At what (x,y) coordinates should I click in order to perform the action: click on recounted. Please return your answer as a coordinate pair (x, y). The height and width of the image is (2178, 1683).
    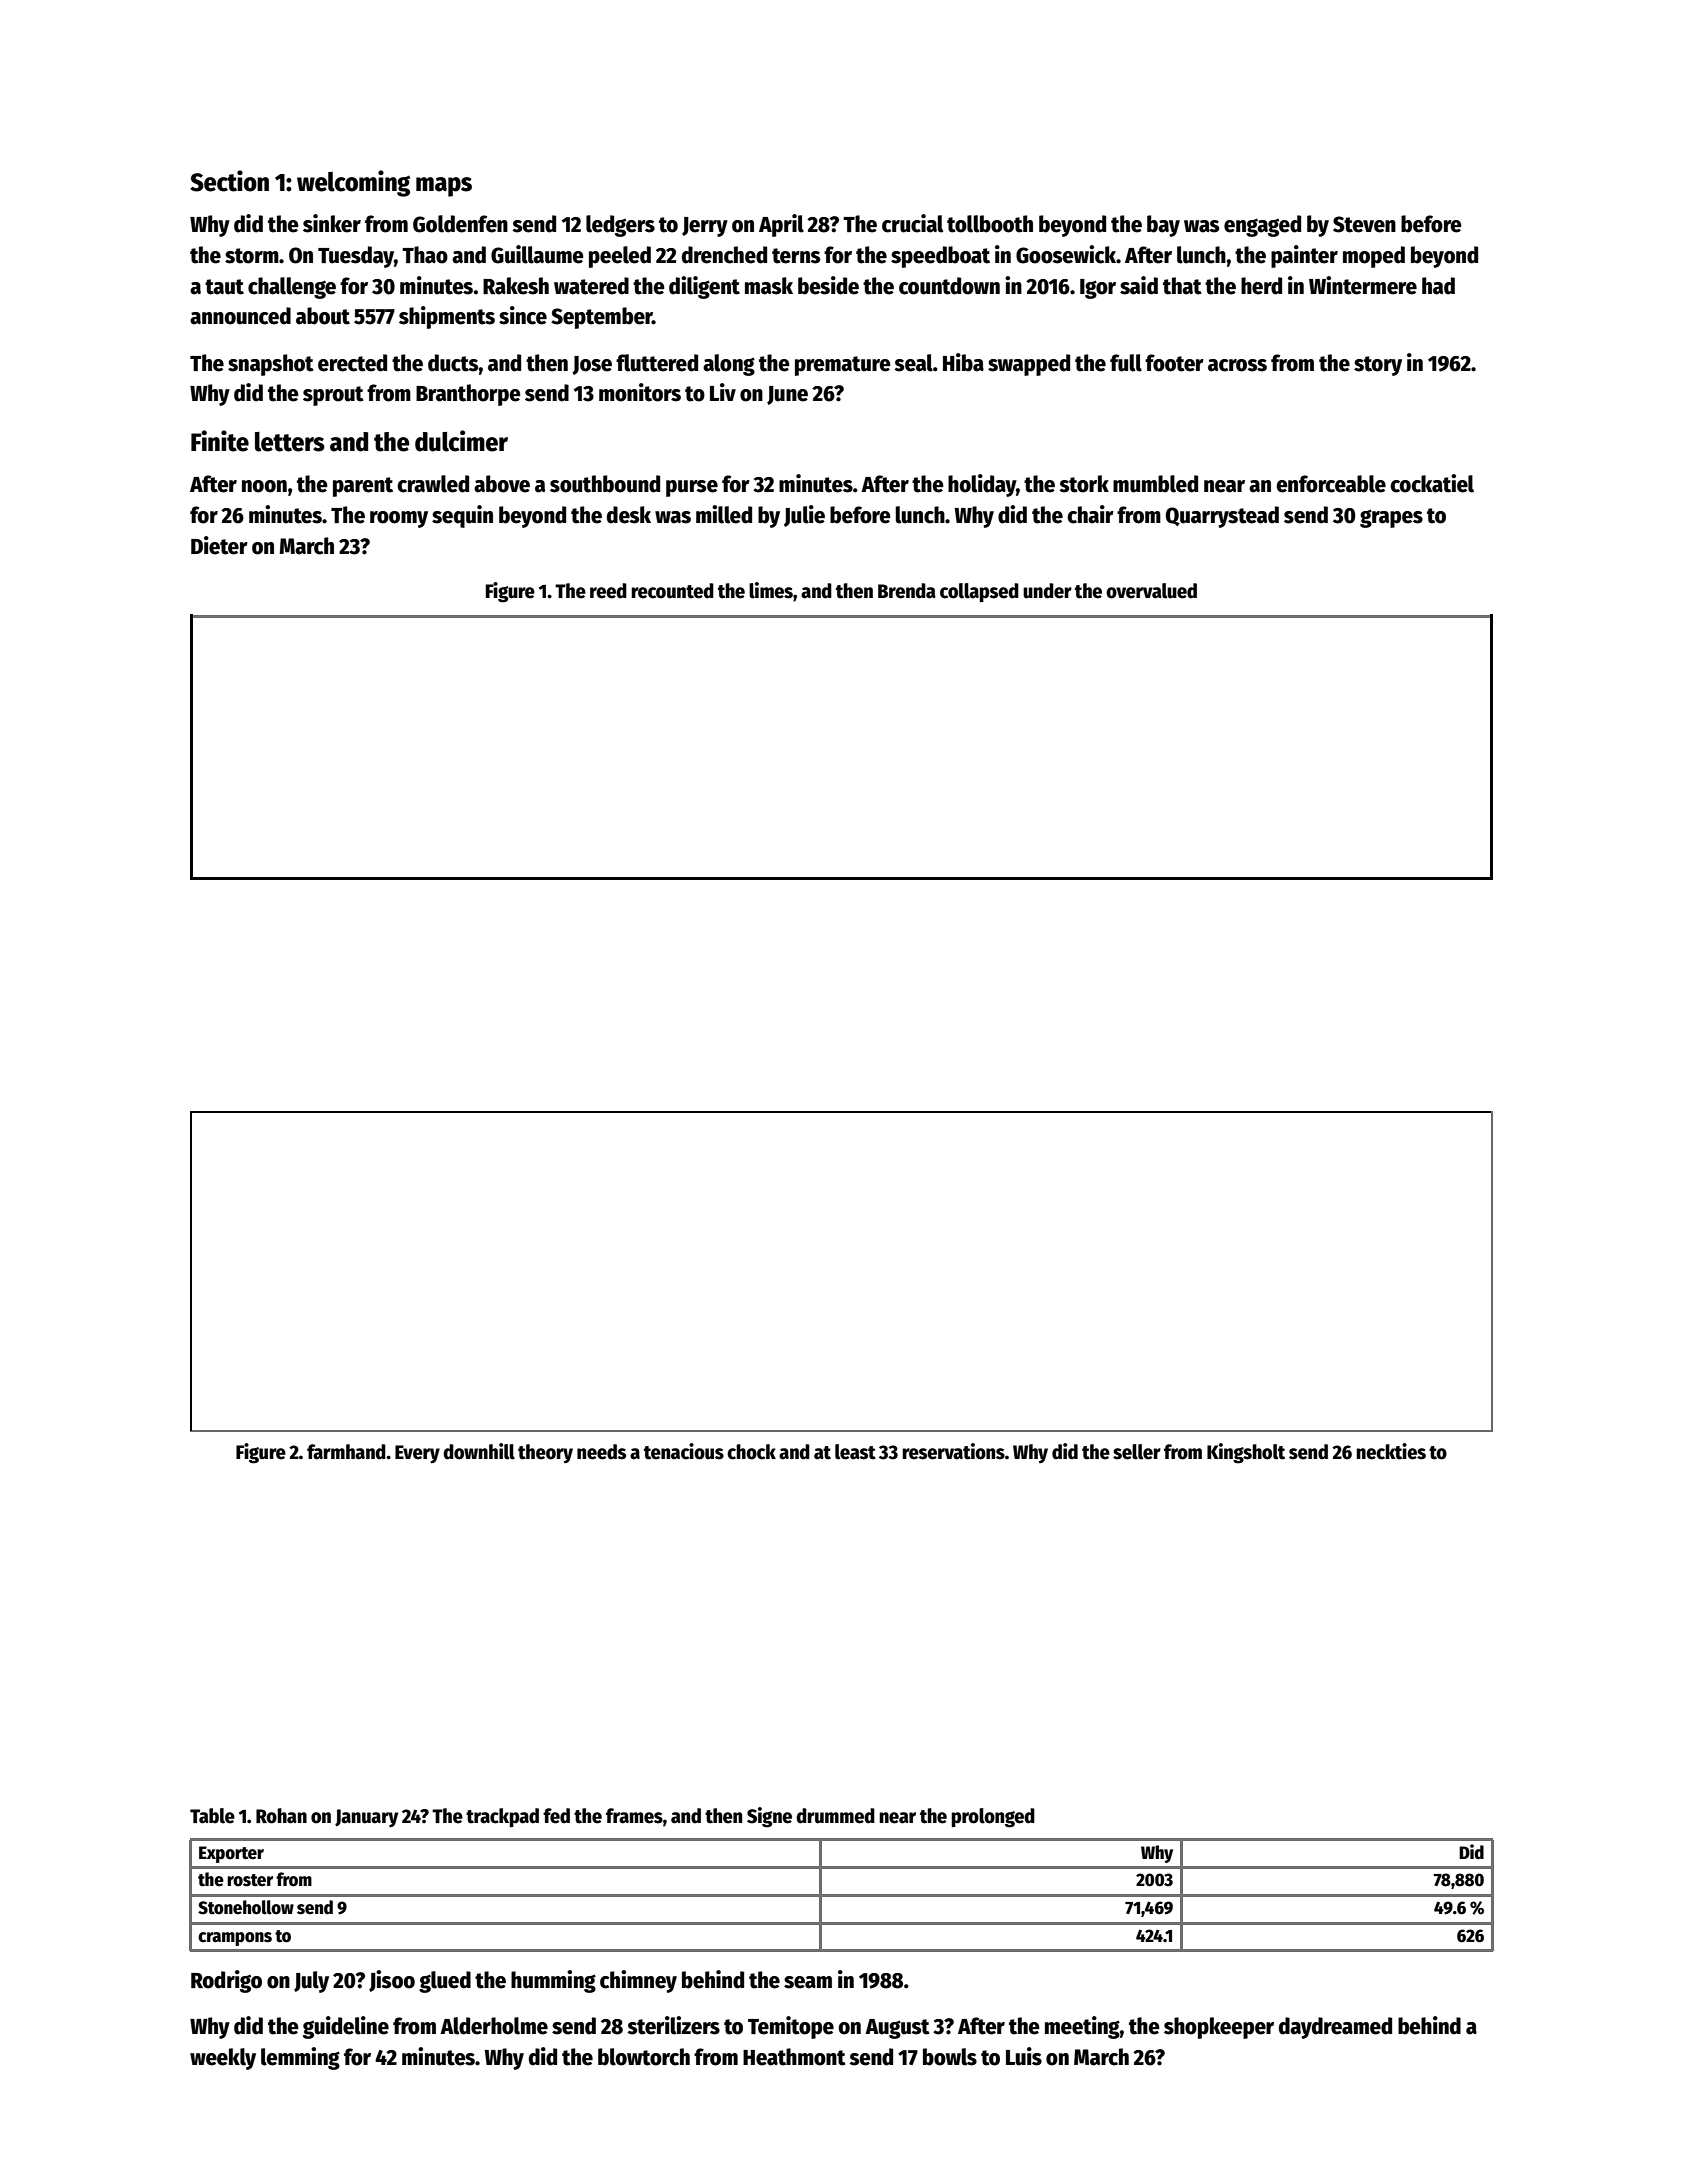
    Looking at the image, I should click on (672, 591).
